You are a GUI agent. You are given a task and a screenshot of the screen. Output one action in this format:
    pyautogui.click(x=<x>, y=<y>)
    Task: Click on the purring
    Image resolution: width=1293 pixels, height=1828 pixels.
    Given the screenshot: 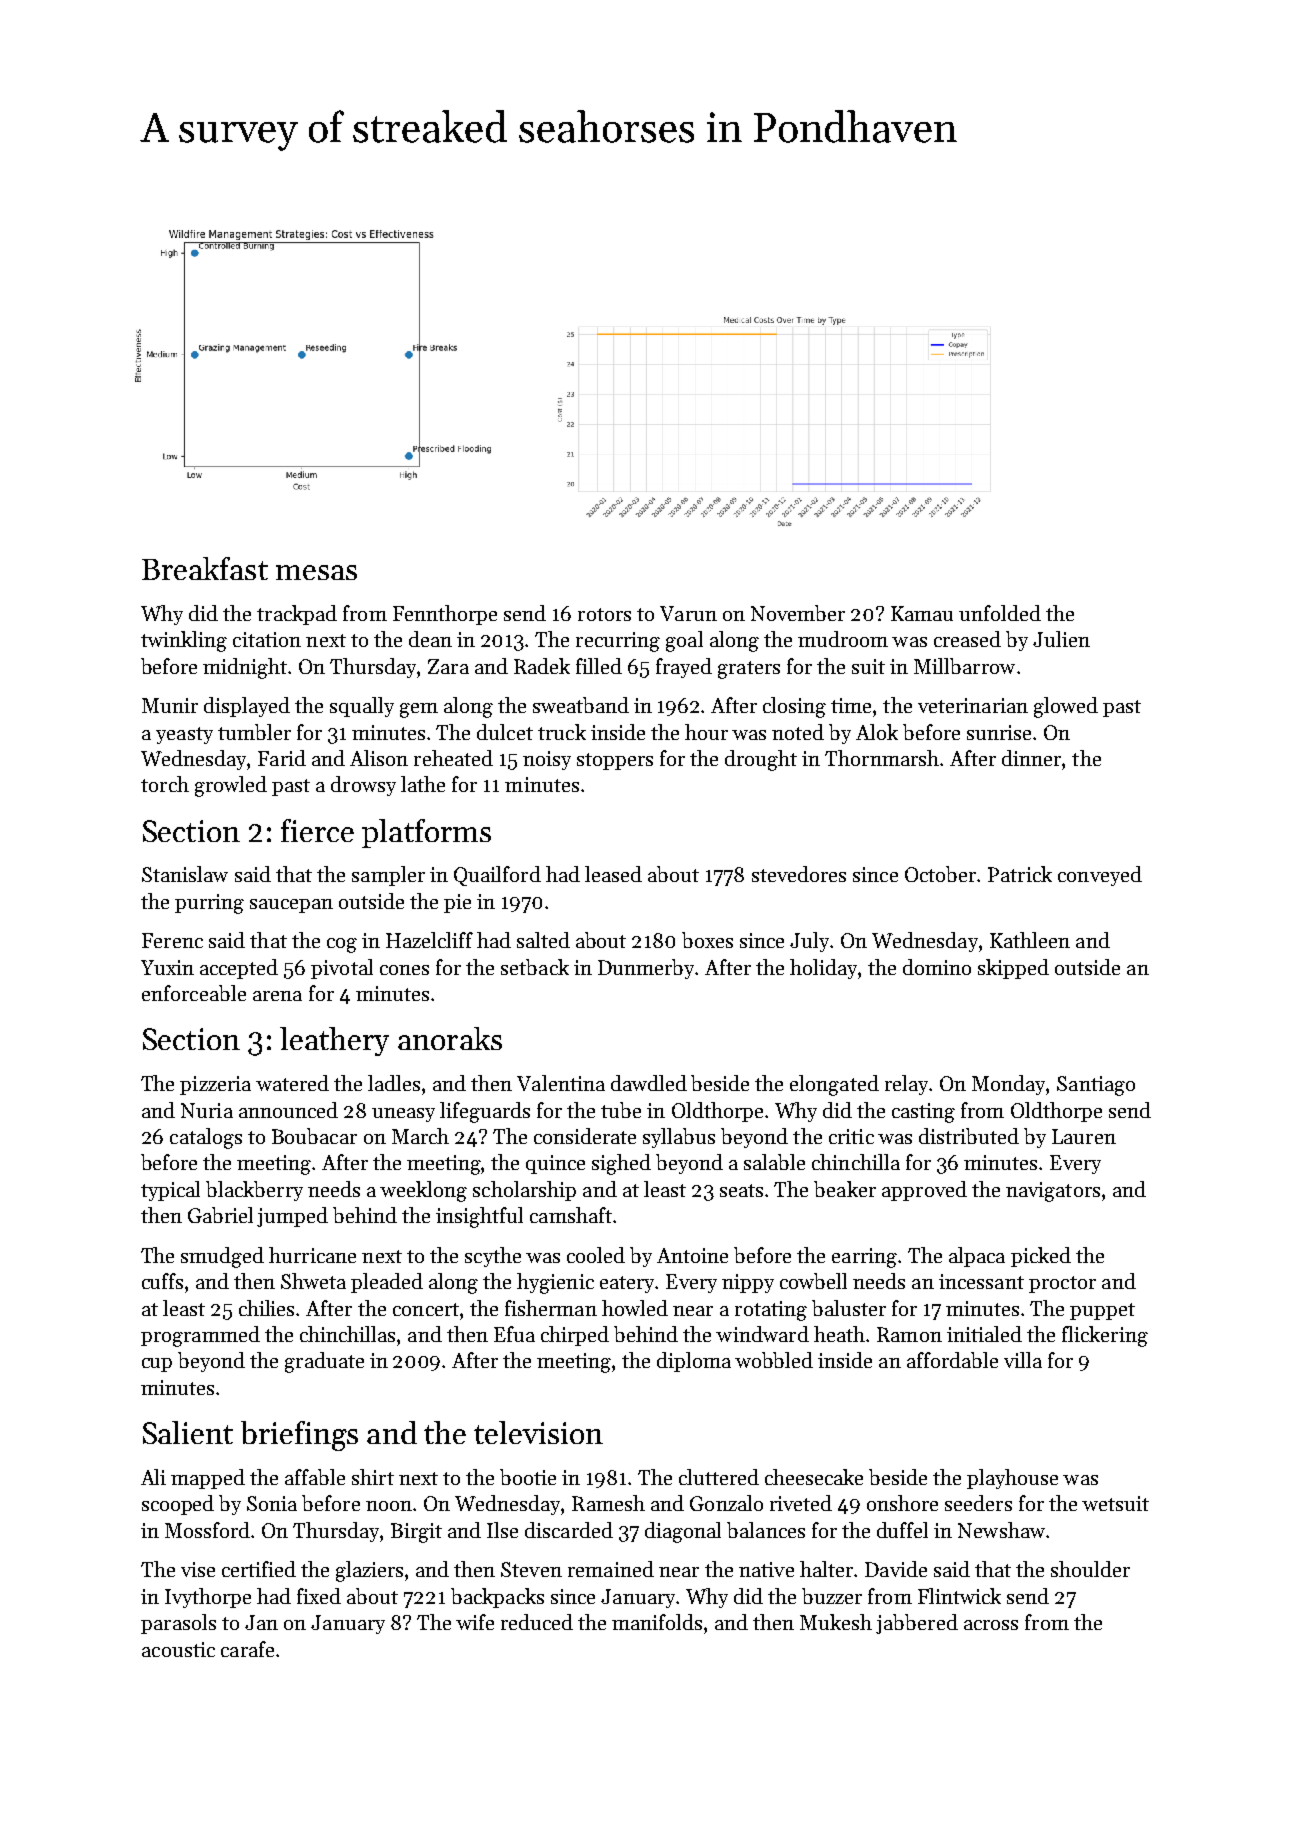 What is the action you would take?
    pyautogui.click(x=209, y=904)
